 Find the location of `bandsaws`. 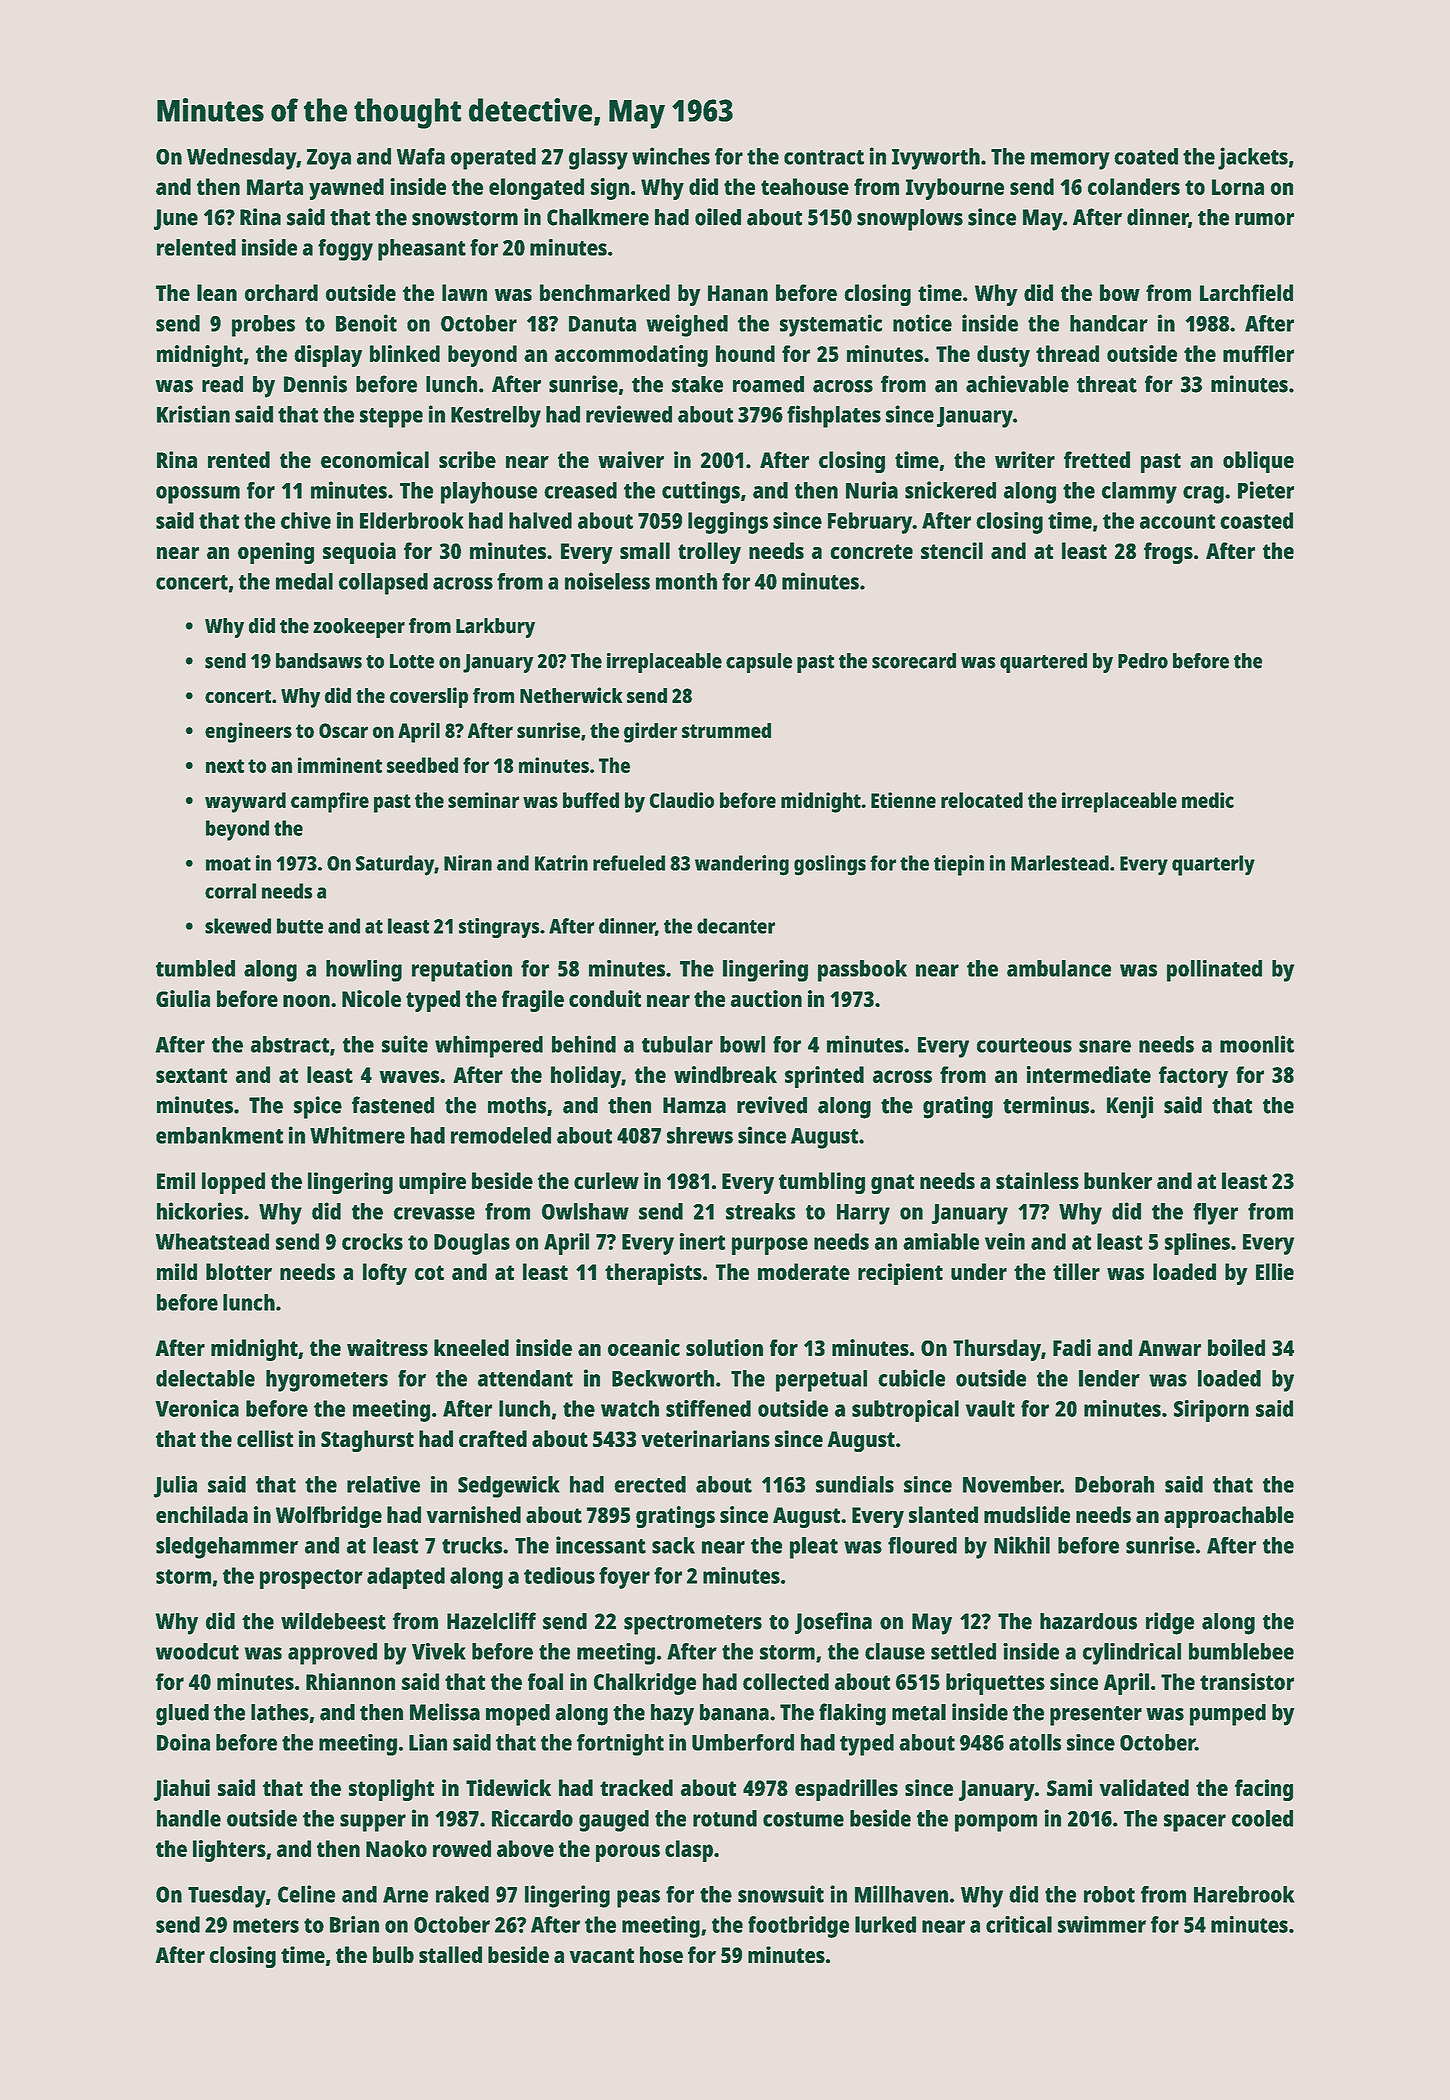

bandsaws is located at coordinates (319, 661).
